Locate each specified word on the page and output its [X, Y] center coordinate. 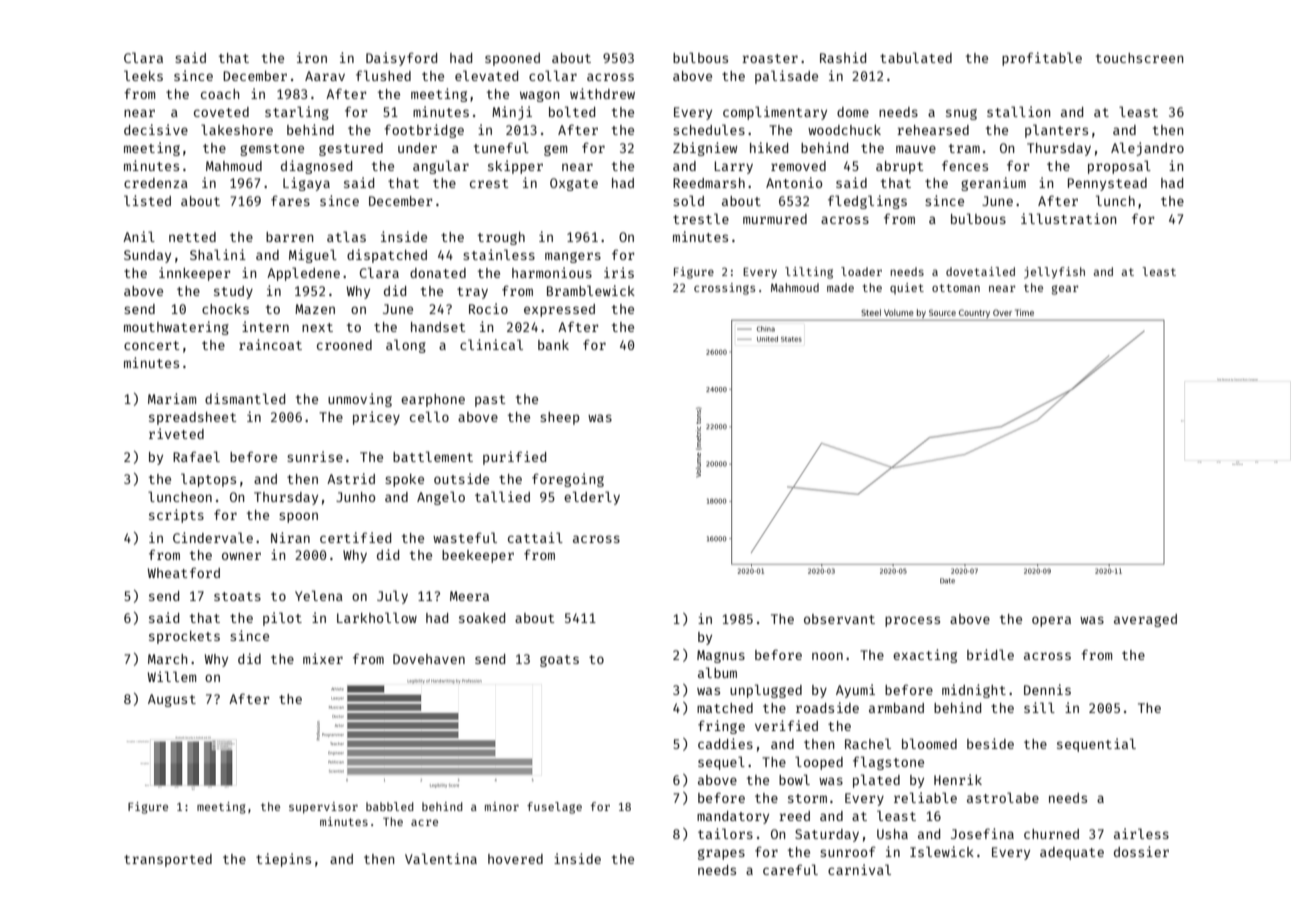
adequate [1072, 853]
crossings [724, 289]
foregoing [568, 480]
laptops [208, 480]
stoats [237, 596]
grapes [721, 854]
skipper [515, 167]
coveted [221, 112]
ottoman [956, 288]
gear [1065, 290]
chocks [225, 309]
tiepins [283, 860]
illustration [1068, 218]
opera [1051, 621]
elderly [592, 498]
